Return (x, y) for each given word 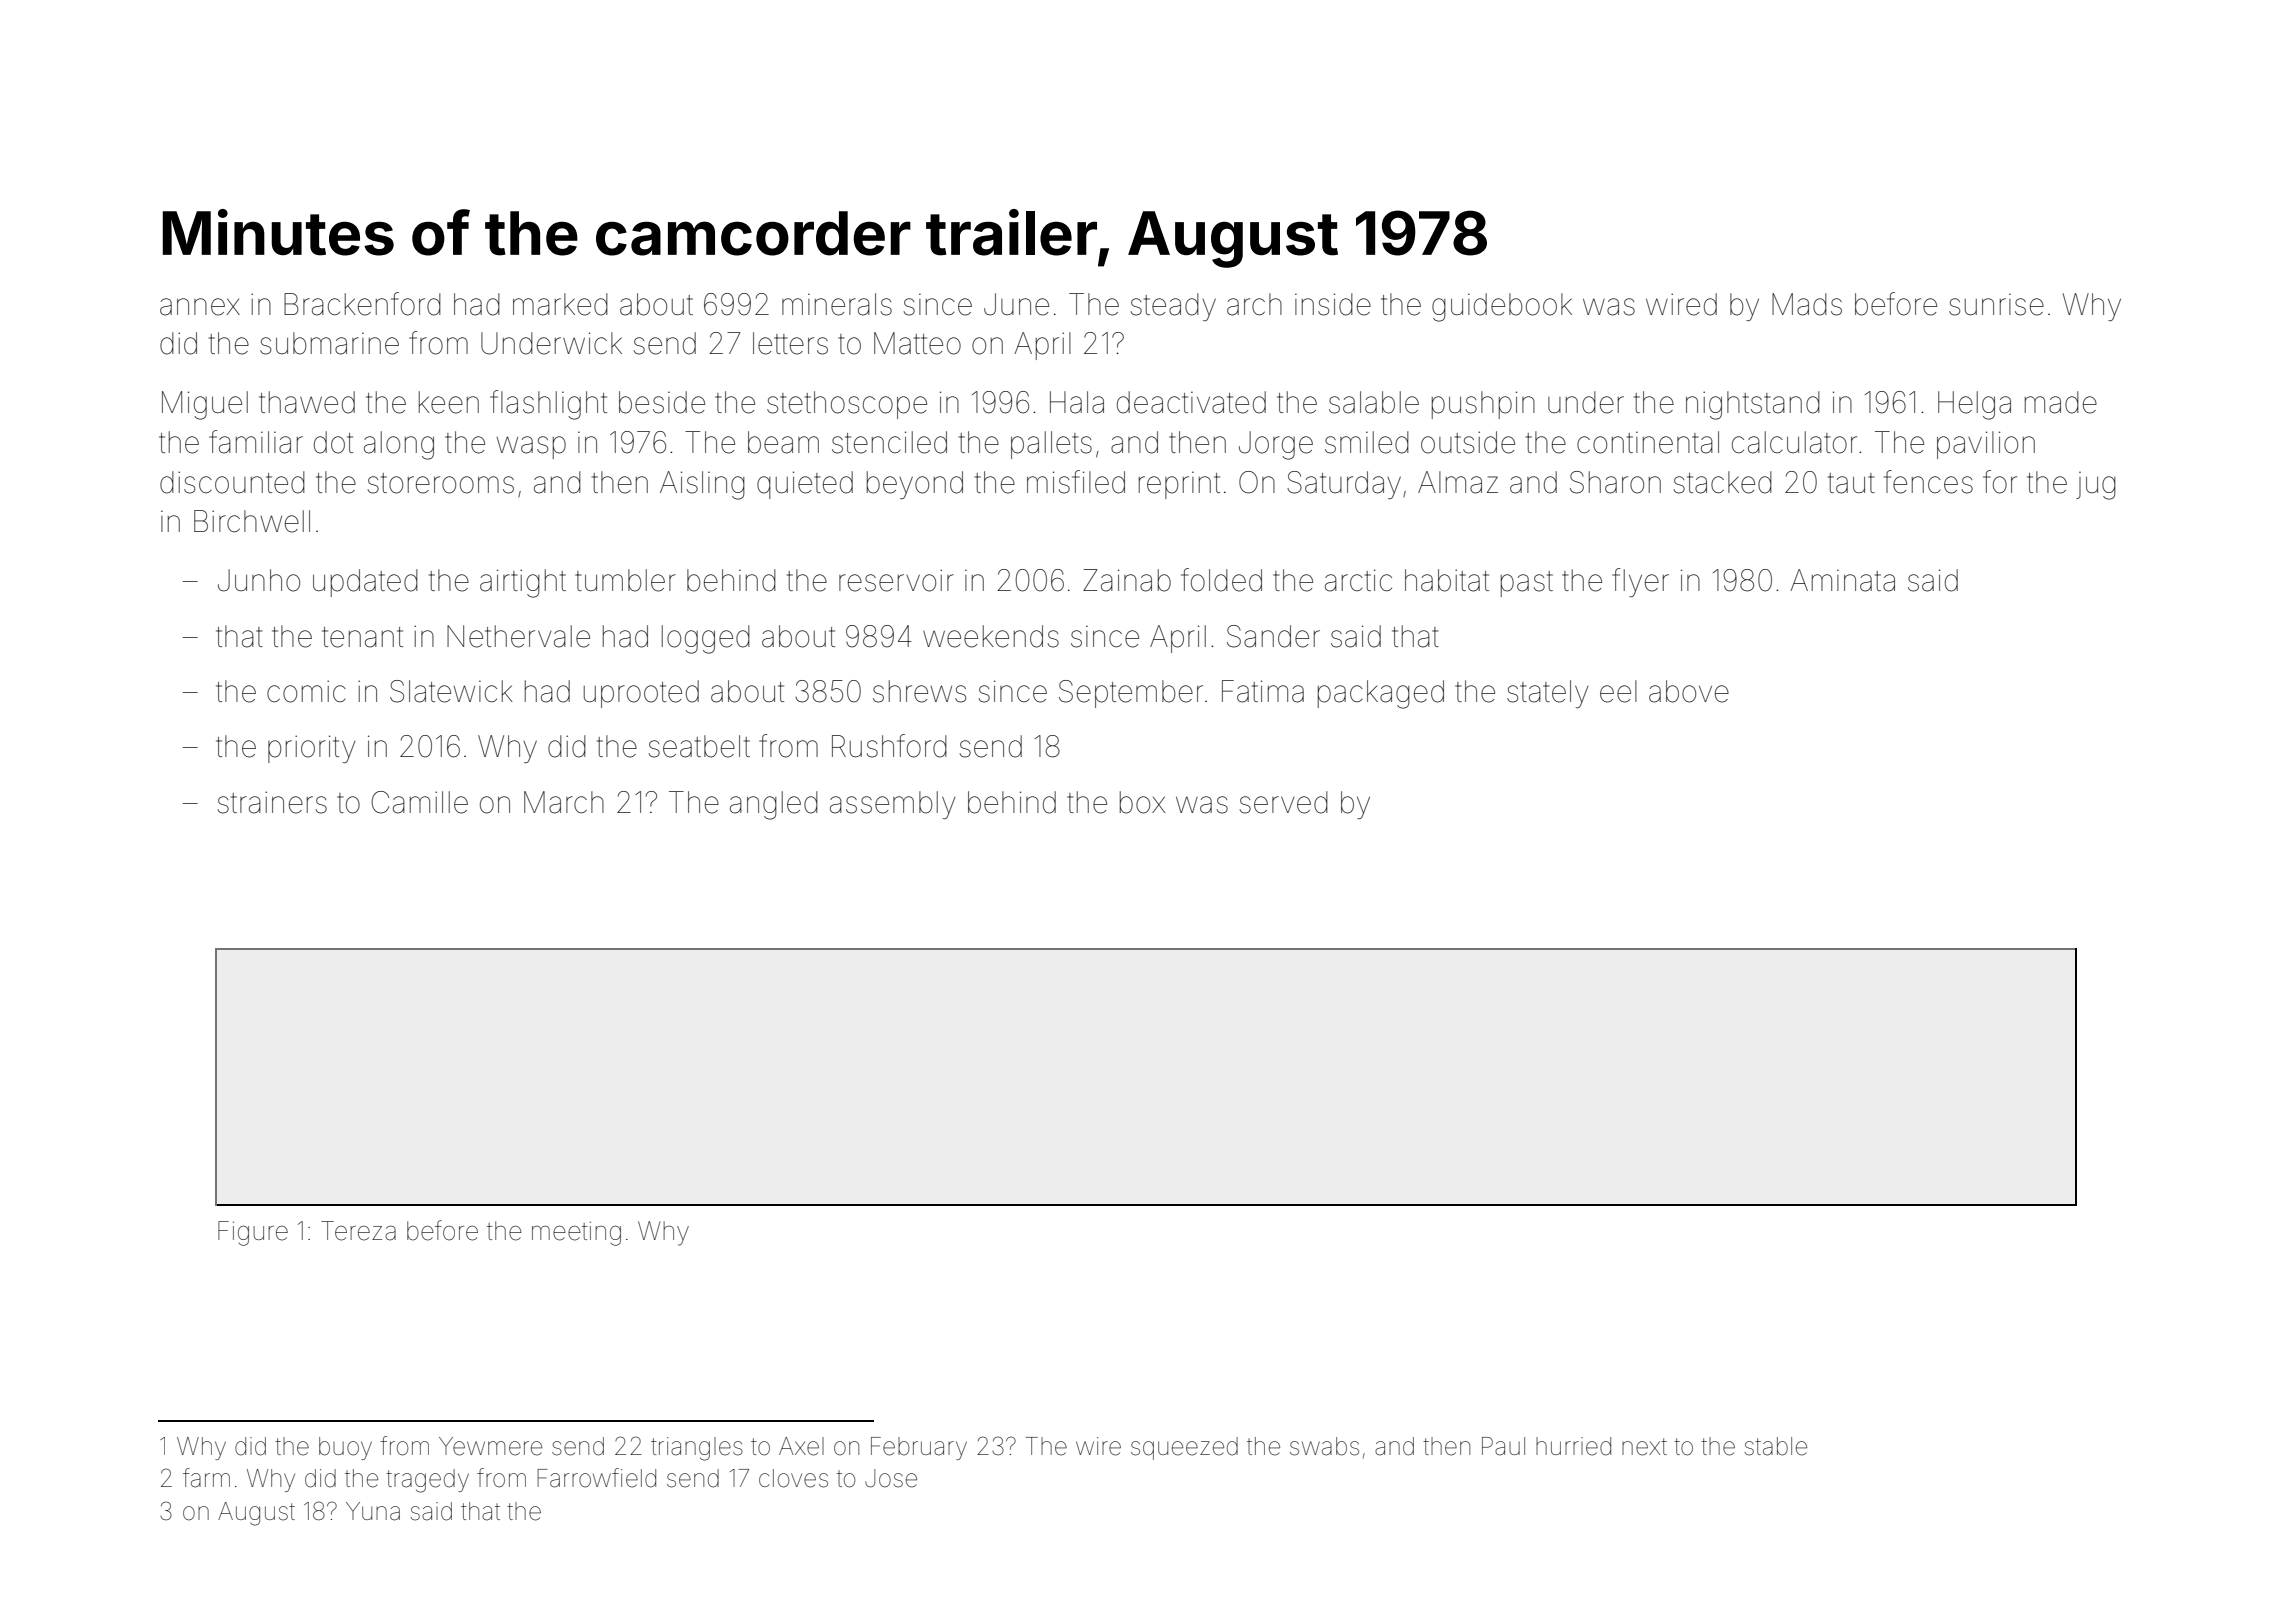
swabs (1324, 1446)
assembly (893, 805)
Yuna (373, 1511)
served (1283, 802)
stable (1776, 1446)
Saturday (1344, 485)
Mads (1807, 304)
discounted (232, 482)
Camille (420, 802)
